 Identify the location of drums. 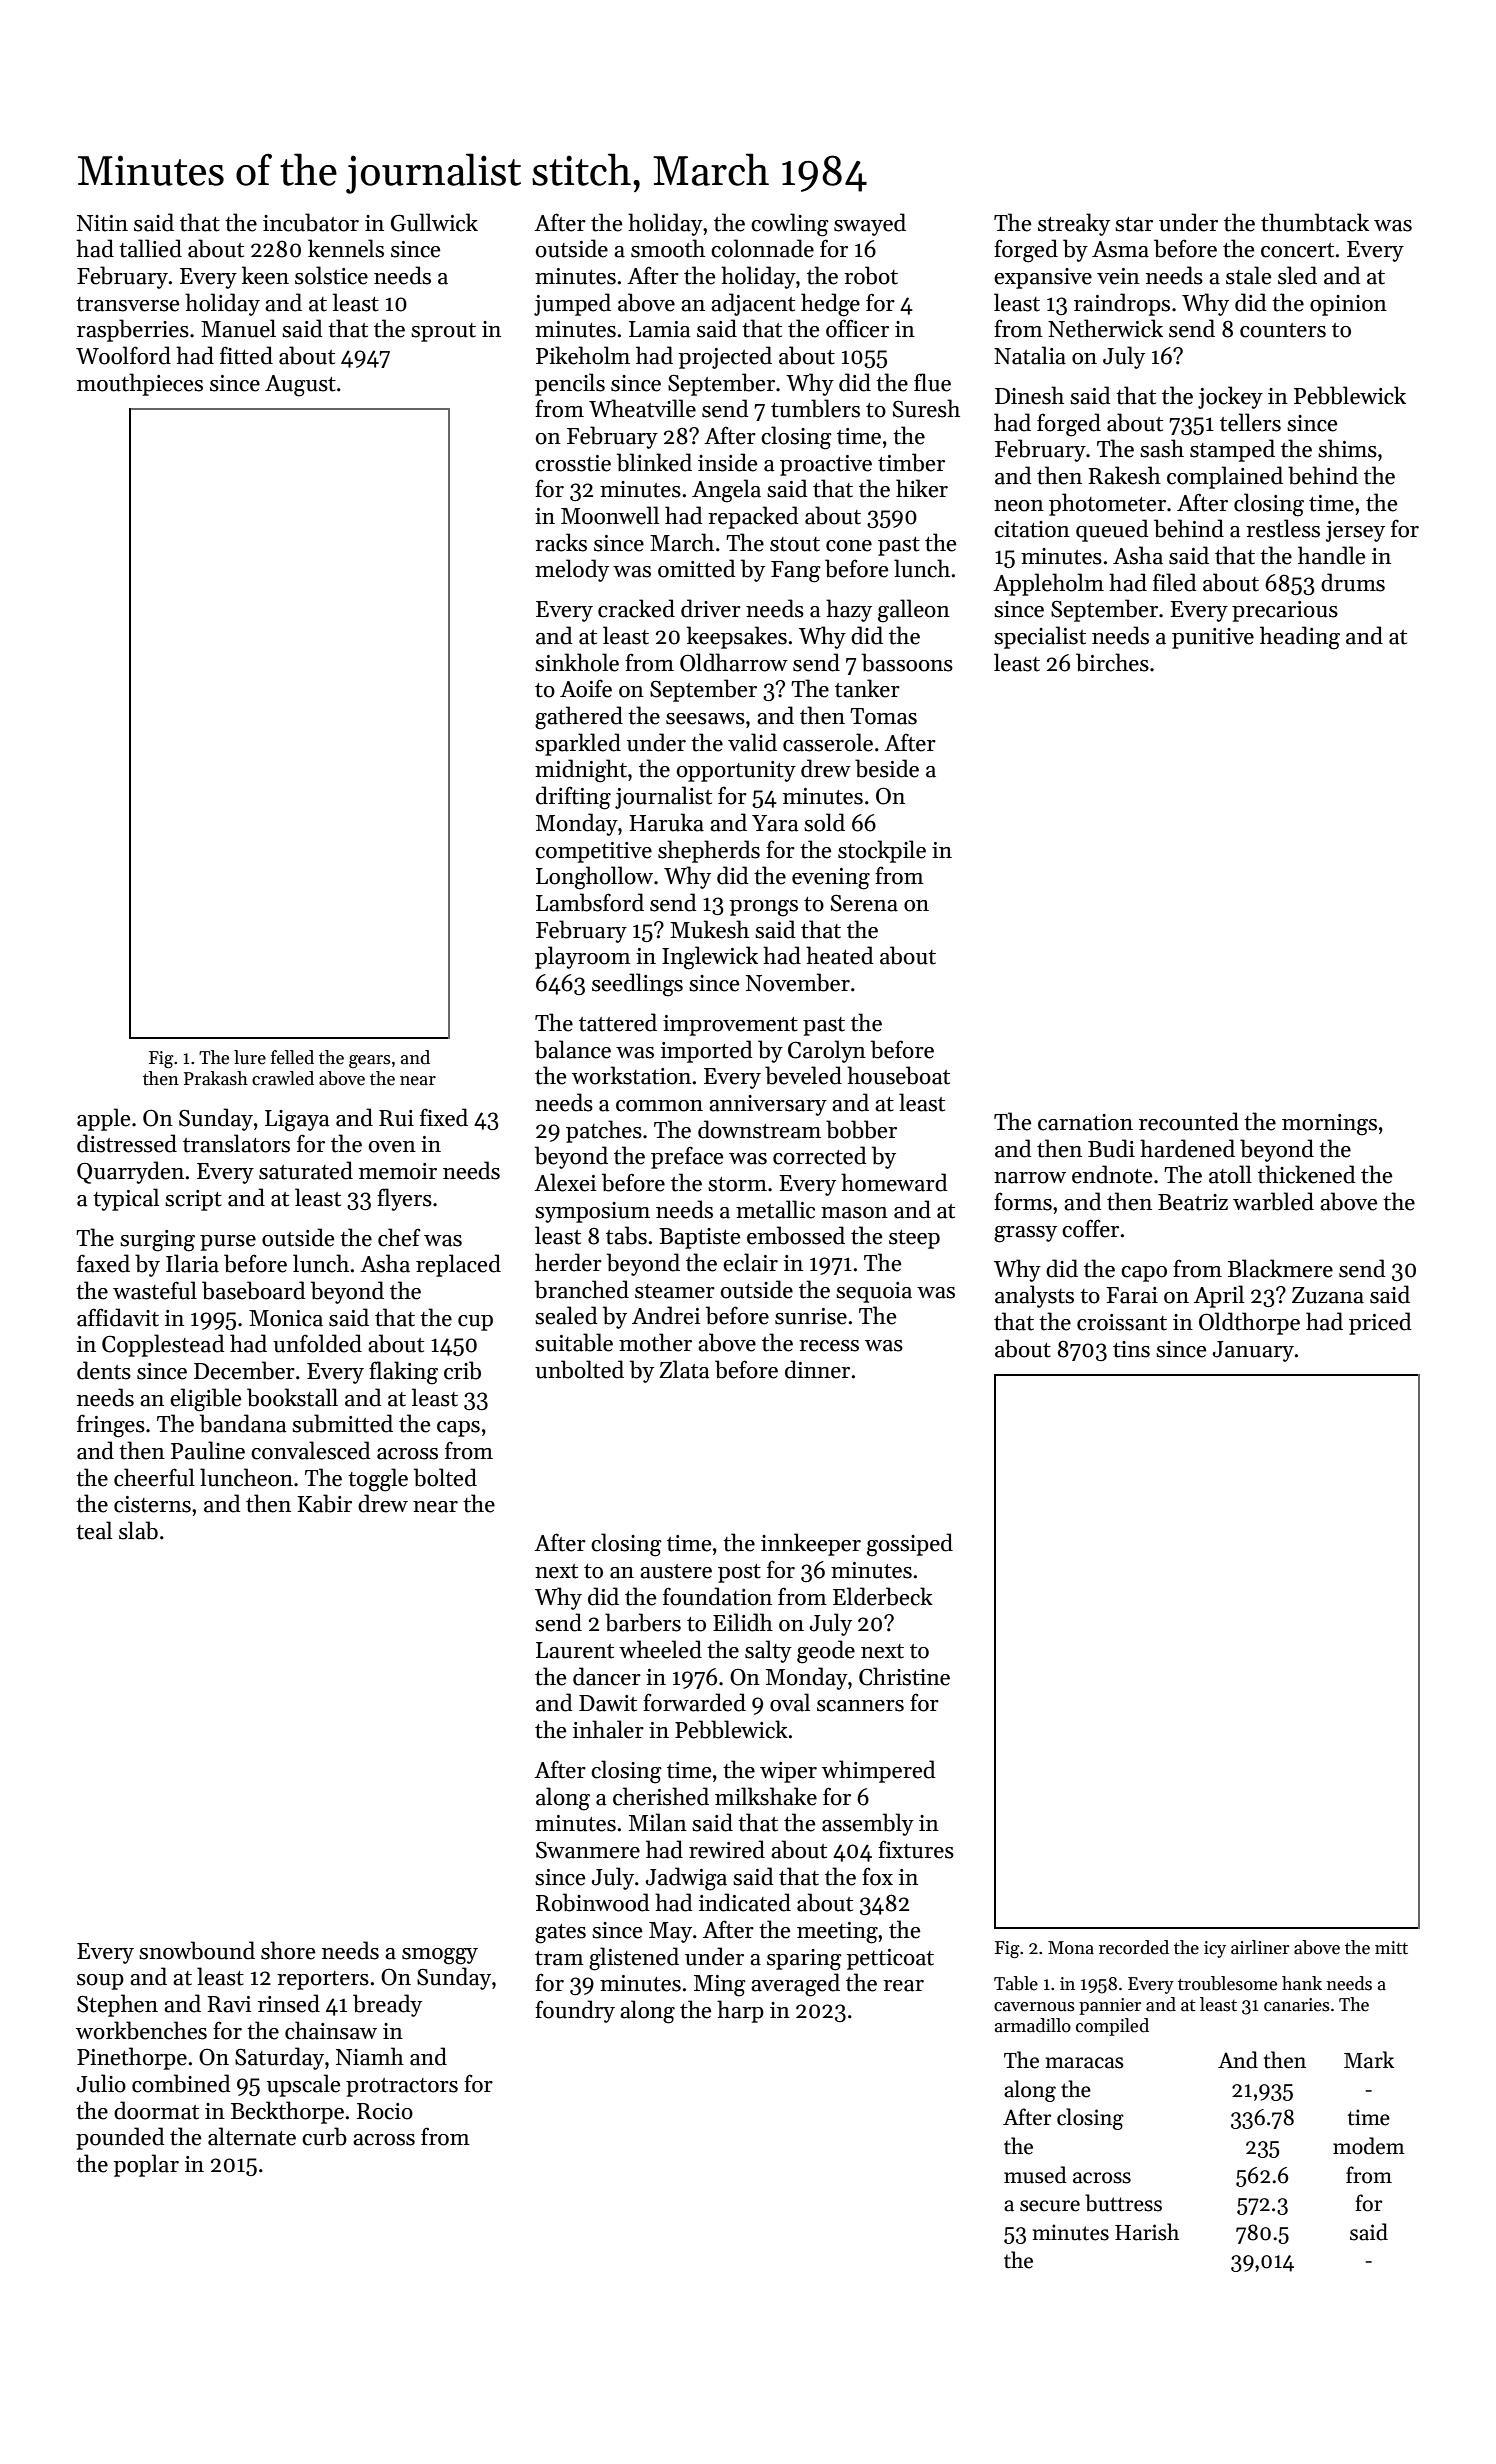
(1353, 582).
